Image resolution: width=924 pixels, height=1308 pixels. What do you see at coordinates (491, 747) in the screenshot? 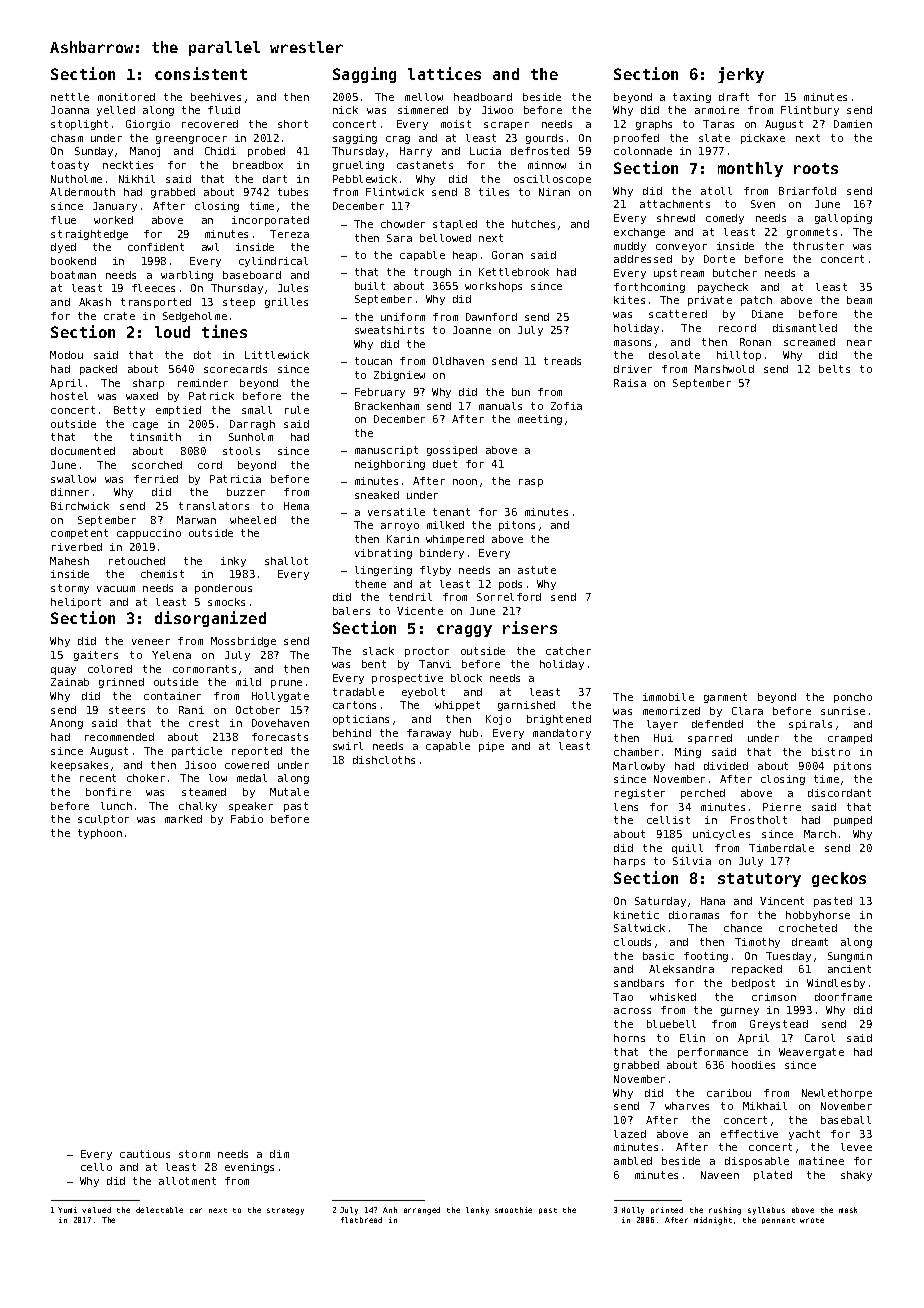
I see `pipe` at bounding box center [491, 747].
